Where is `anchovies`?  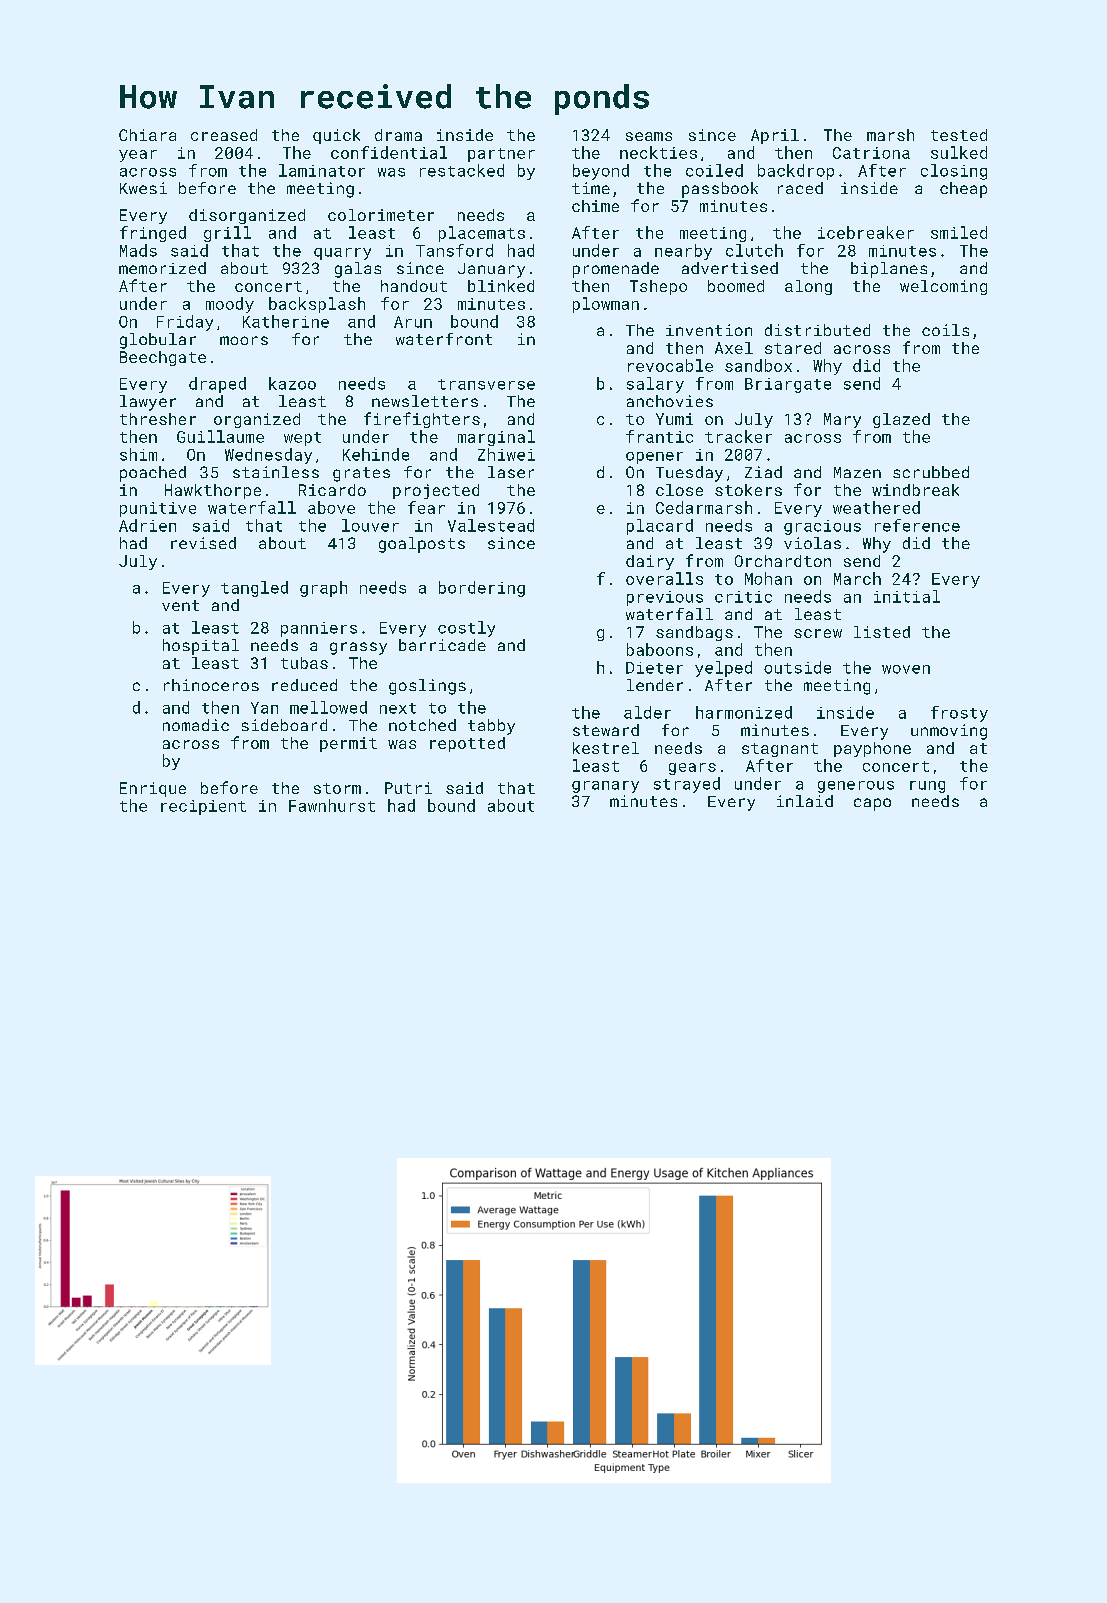
anchovies is located at coordinates (670, 401).
